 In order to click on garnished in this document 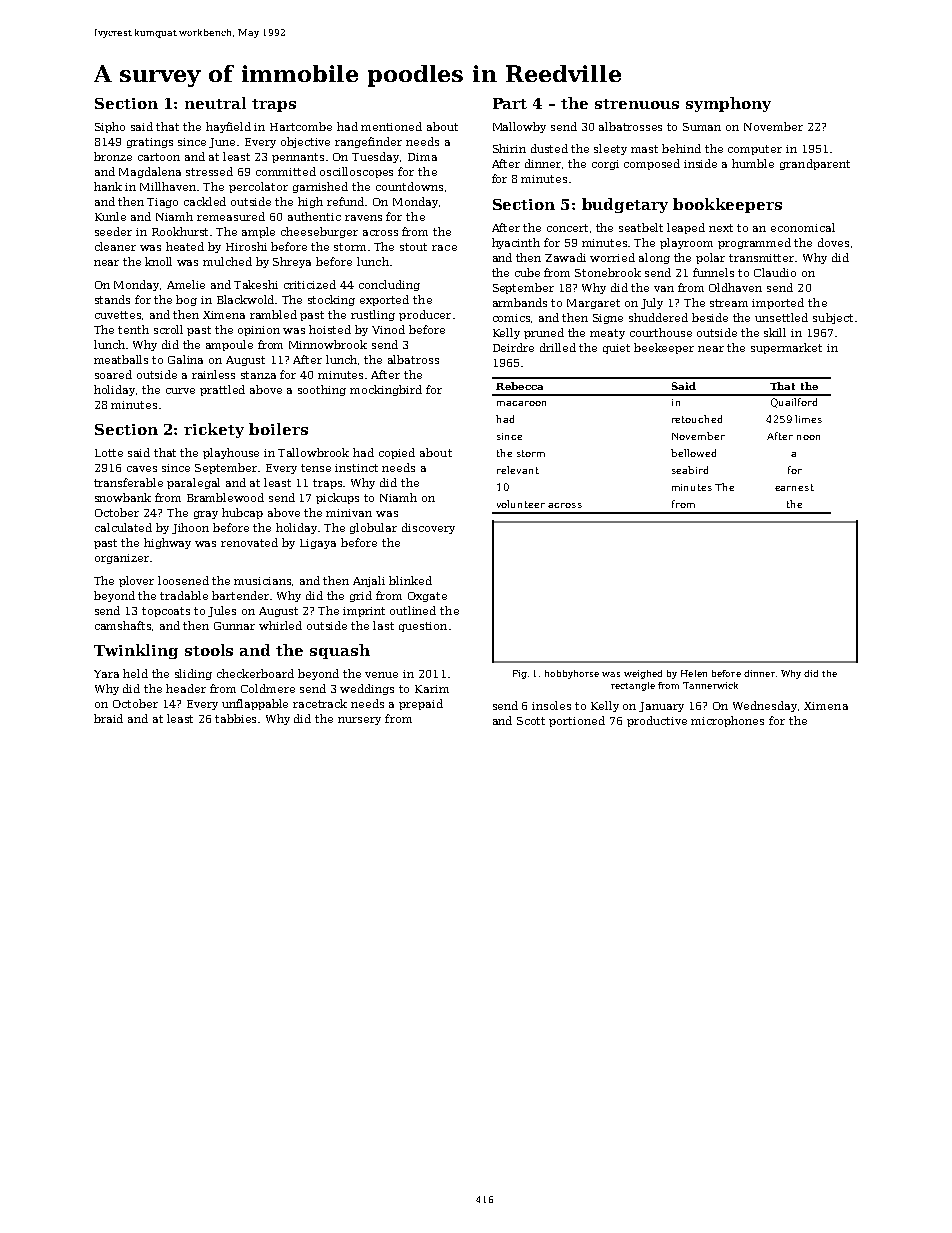, I will do `click(320, 187)`.
